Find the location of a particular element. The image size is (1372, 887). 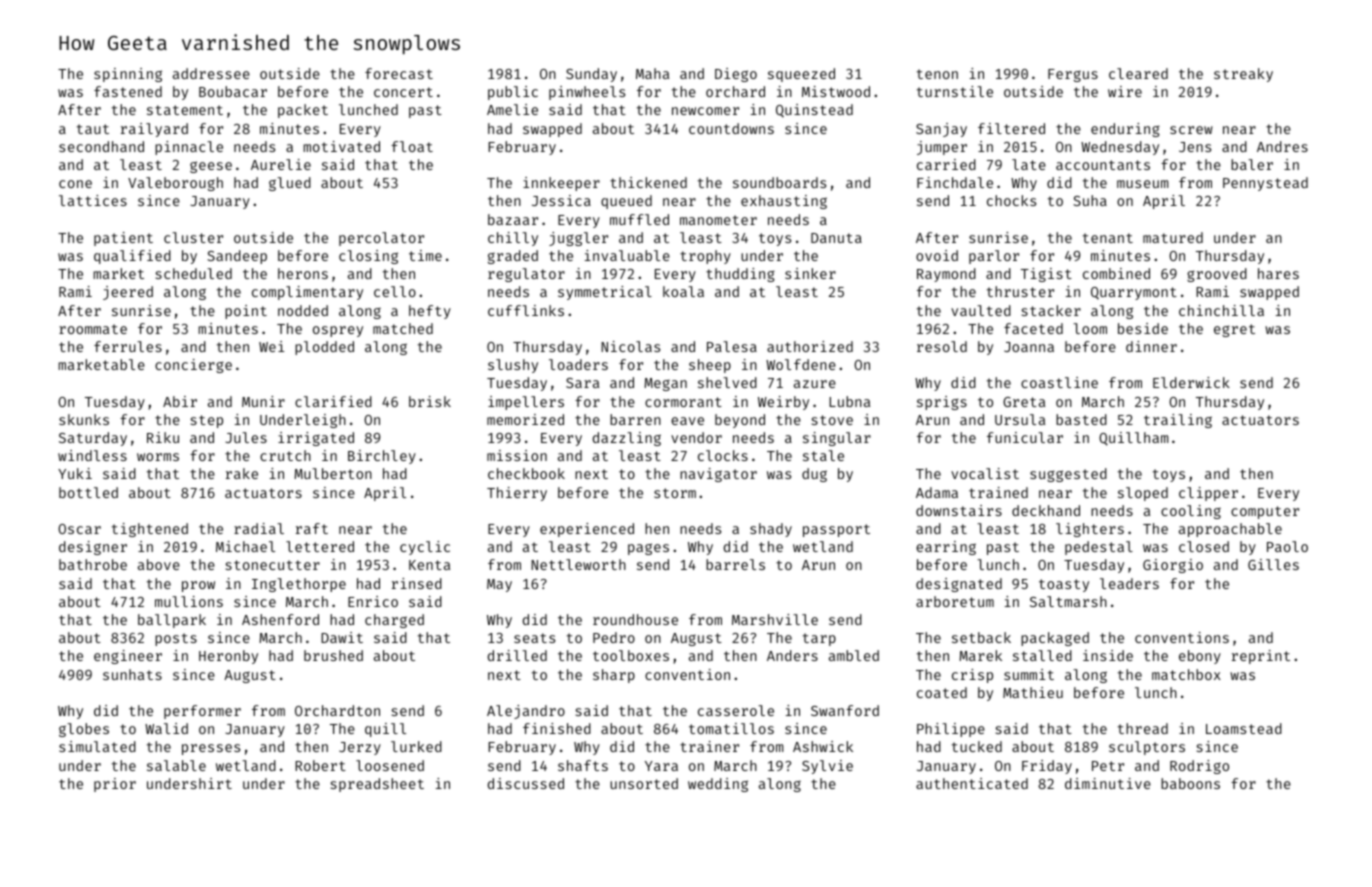

Ursula is located at coordinates (1020, 419).
